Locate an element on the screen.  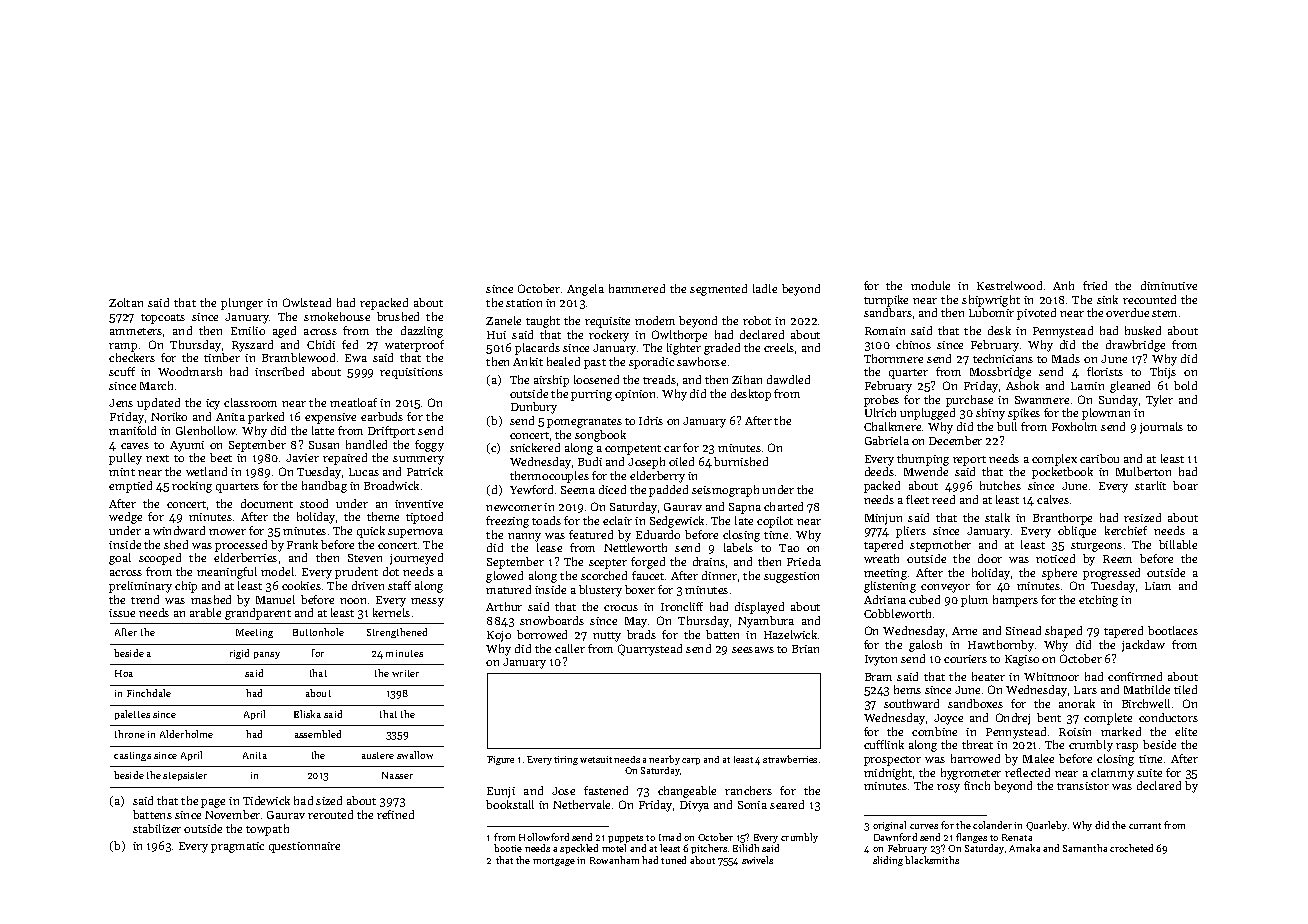
Javier is located at coordinates (302, 458).
